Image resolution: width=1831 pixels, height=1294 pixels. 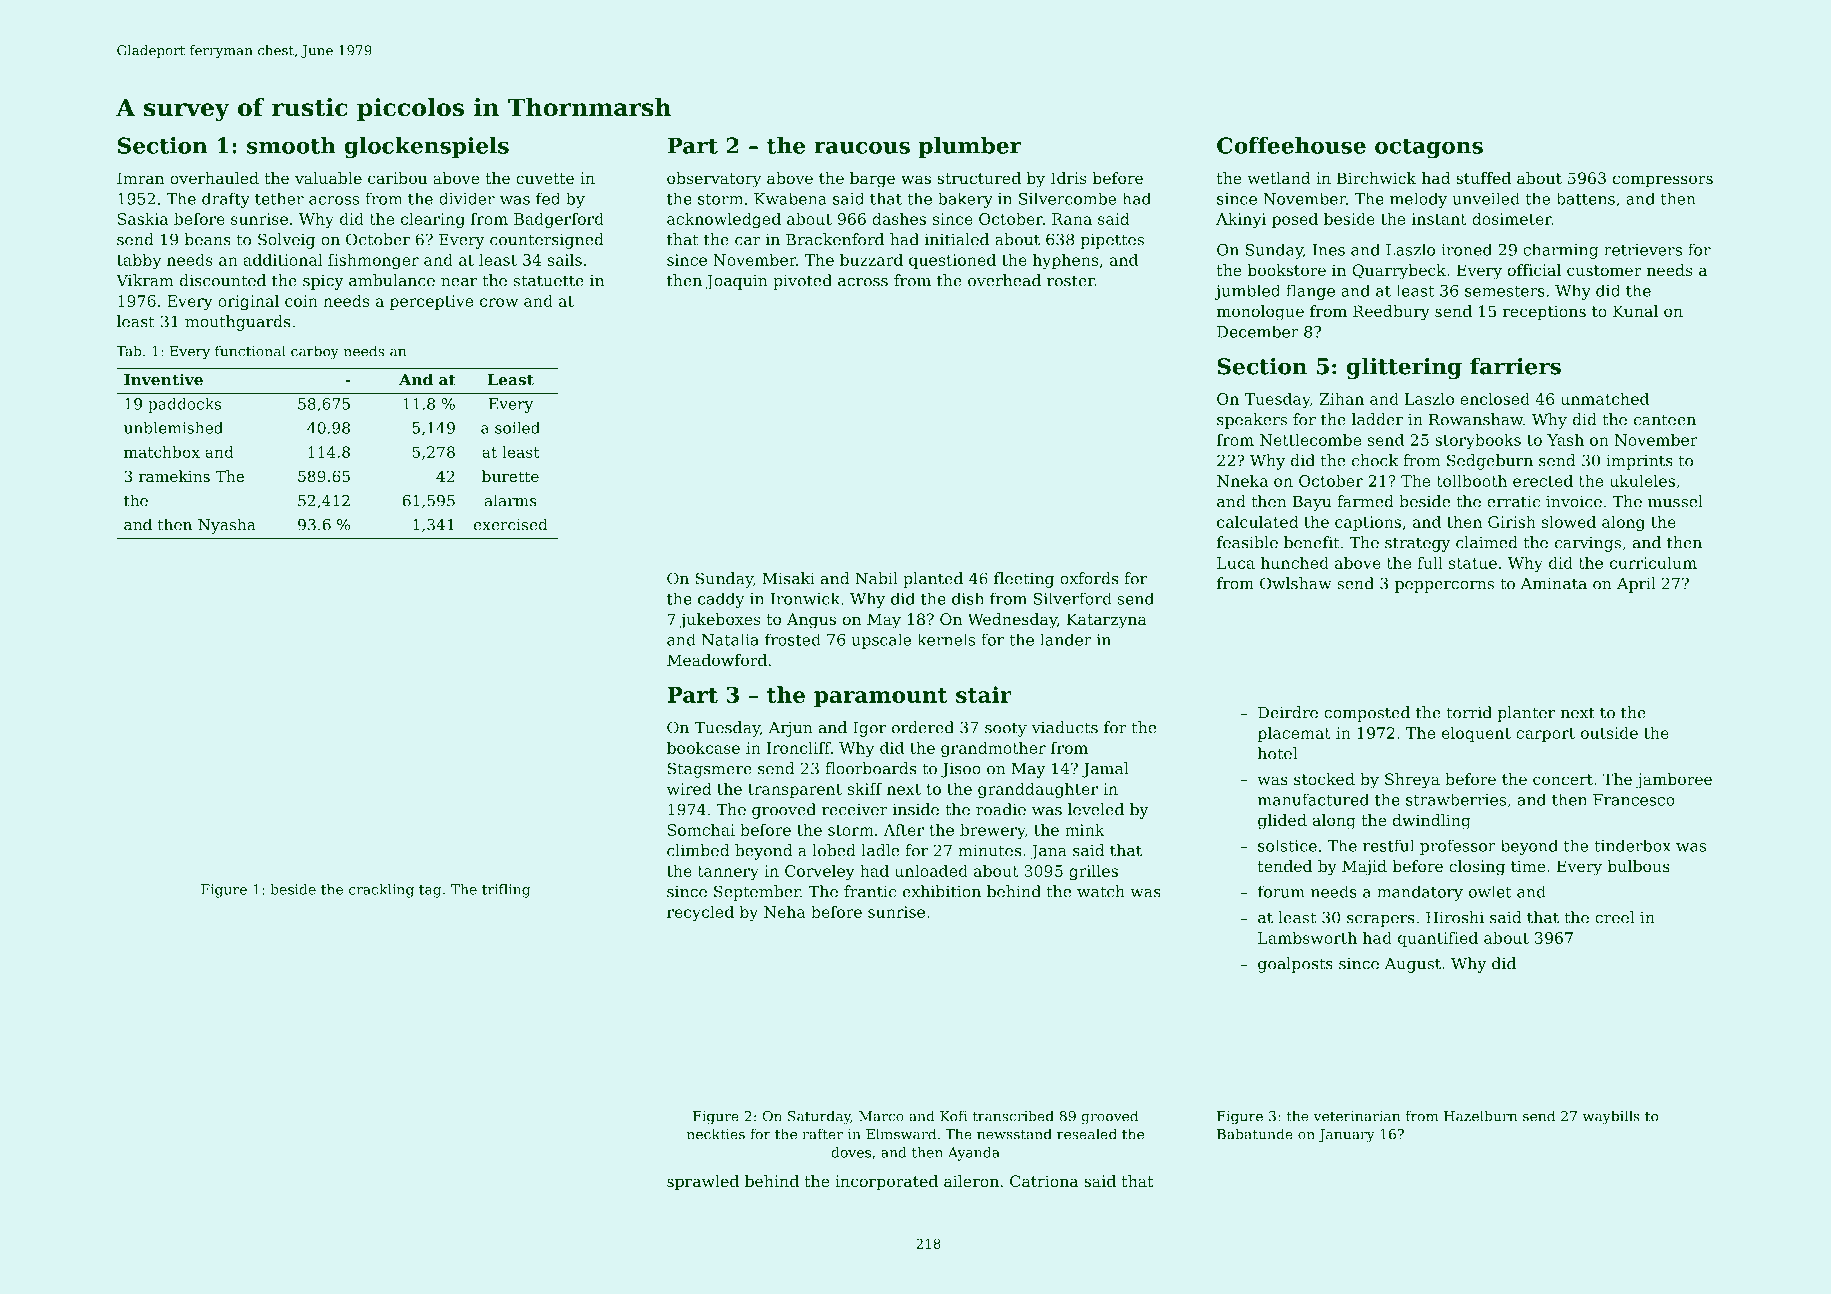 I want to click on ramekins, so click(x=174, y=476).
